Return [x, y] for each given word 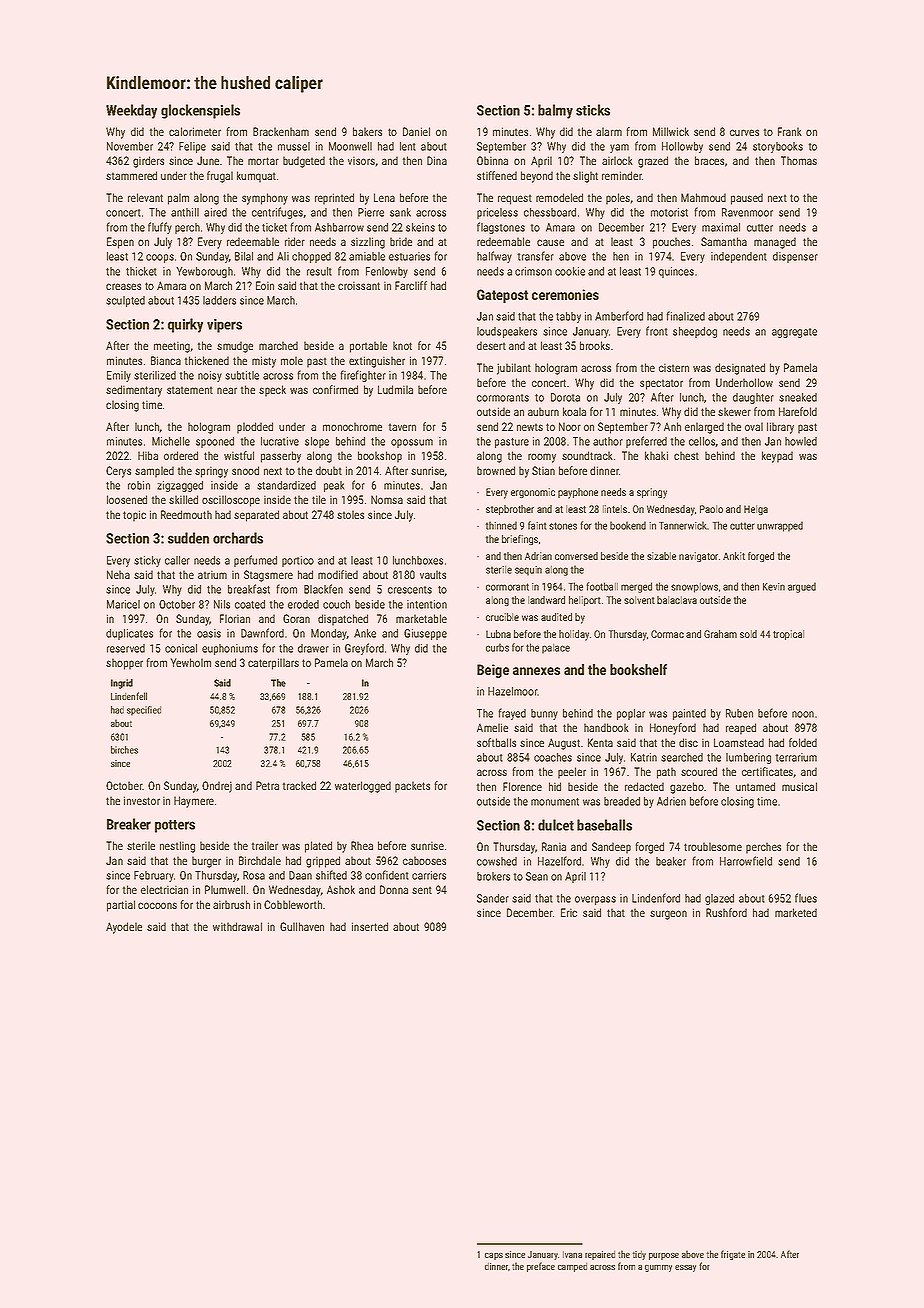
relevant [145, 197]
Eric [569, 912]
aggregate [794, 333]
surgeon [668, 915]
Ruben [739, 713]
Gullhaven [302, 926]
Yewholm [191, 662]
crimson [533, 271]
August [564, 744]
